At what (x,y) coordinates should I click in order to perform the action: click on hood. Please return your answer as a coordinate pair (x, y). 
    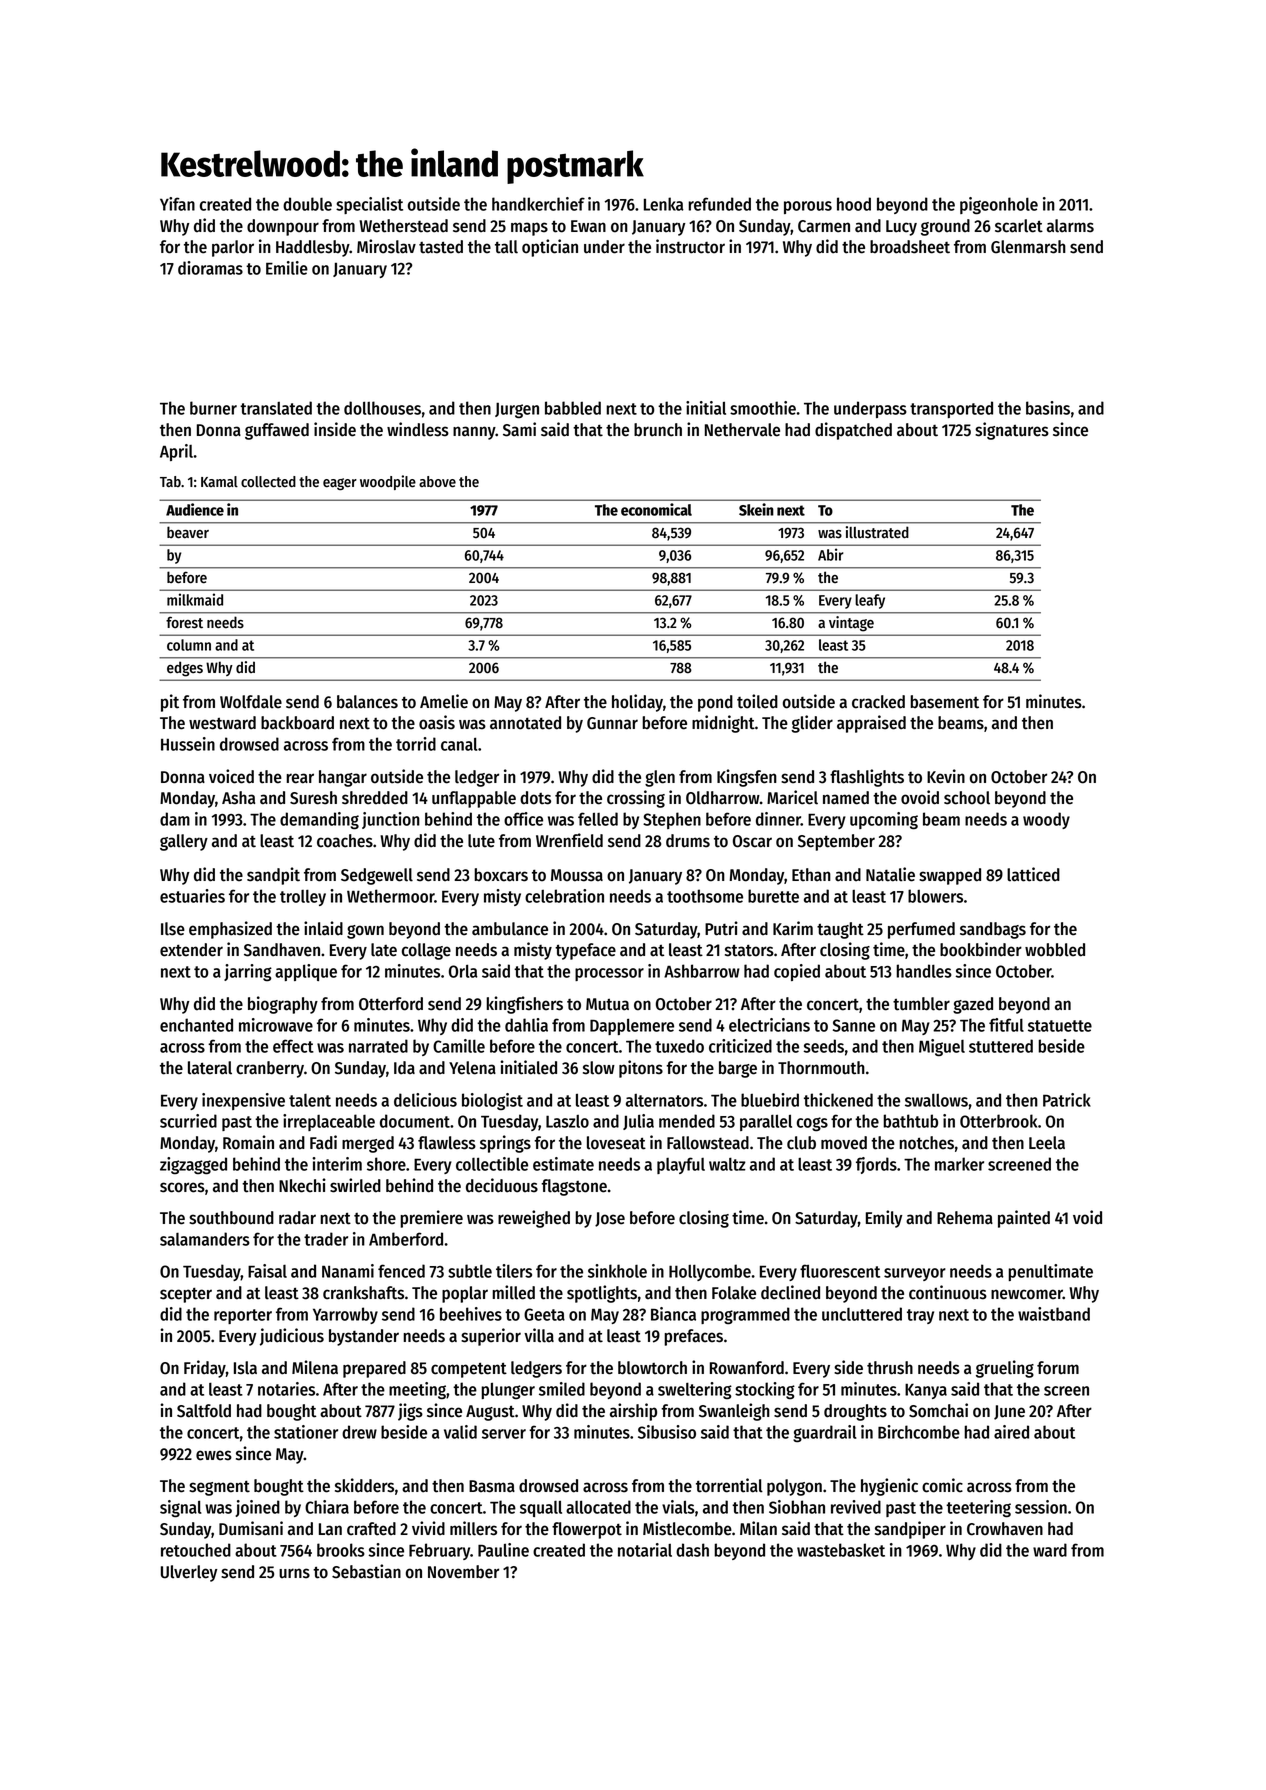
    Looking at the image, I should click on (854, 204).
